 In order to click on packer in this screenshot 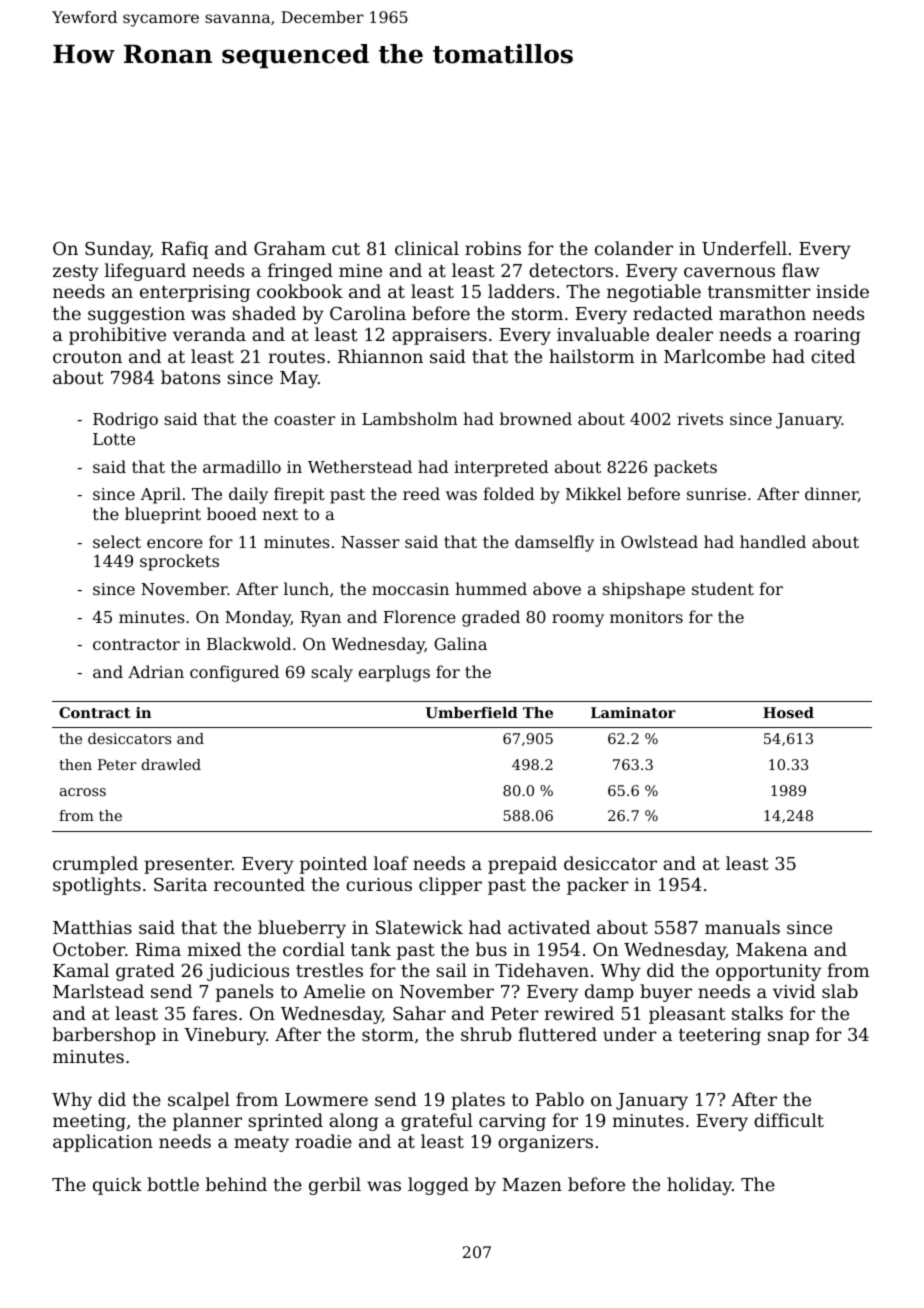, I will do `click(598, 886)`.
